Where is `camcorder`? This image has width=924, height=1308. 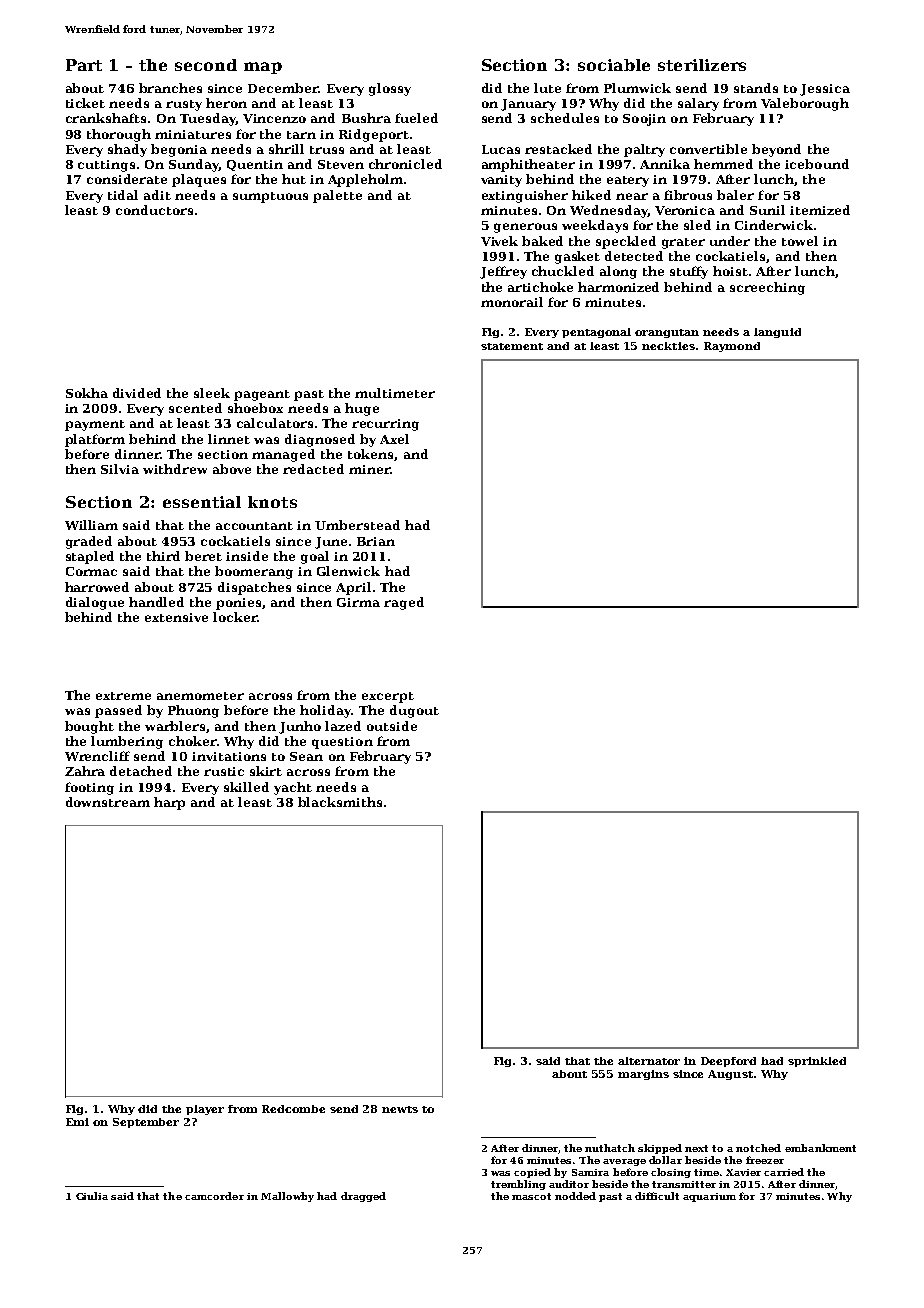
camcorder is located at coordinates (214, 1196).
